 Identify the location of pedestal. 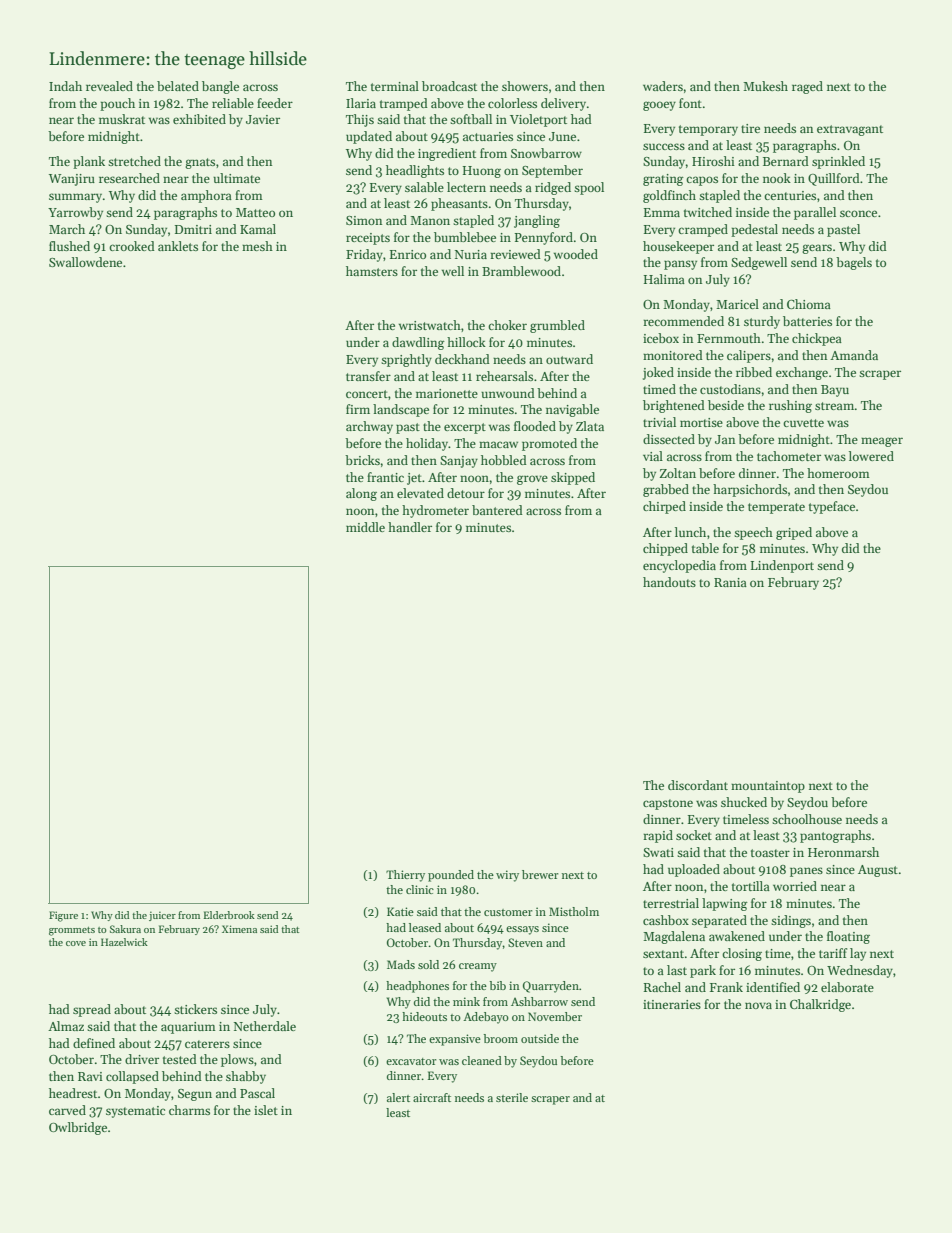
(754, 230).
